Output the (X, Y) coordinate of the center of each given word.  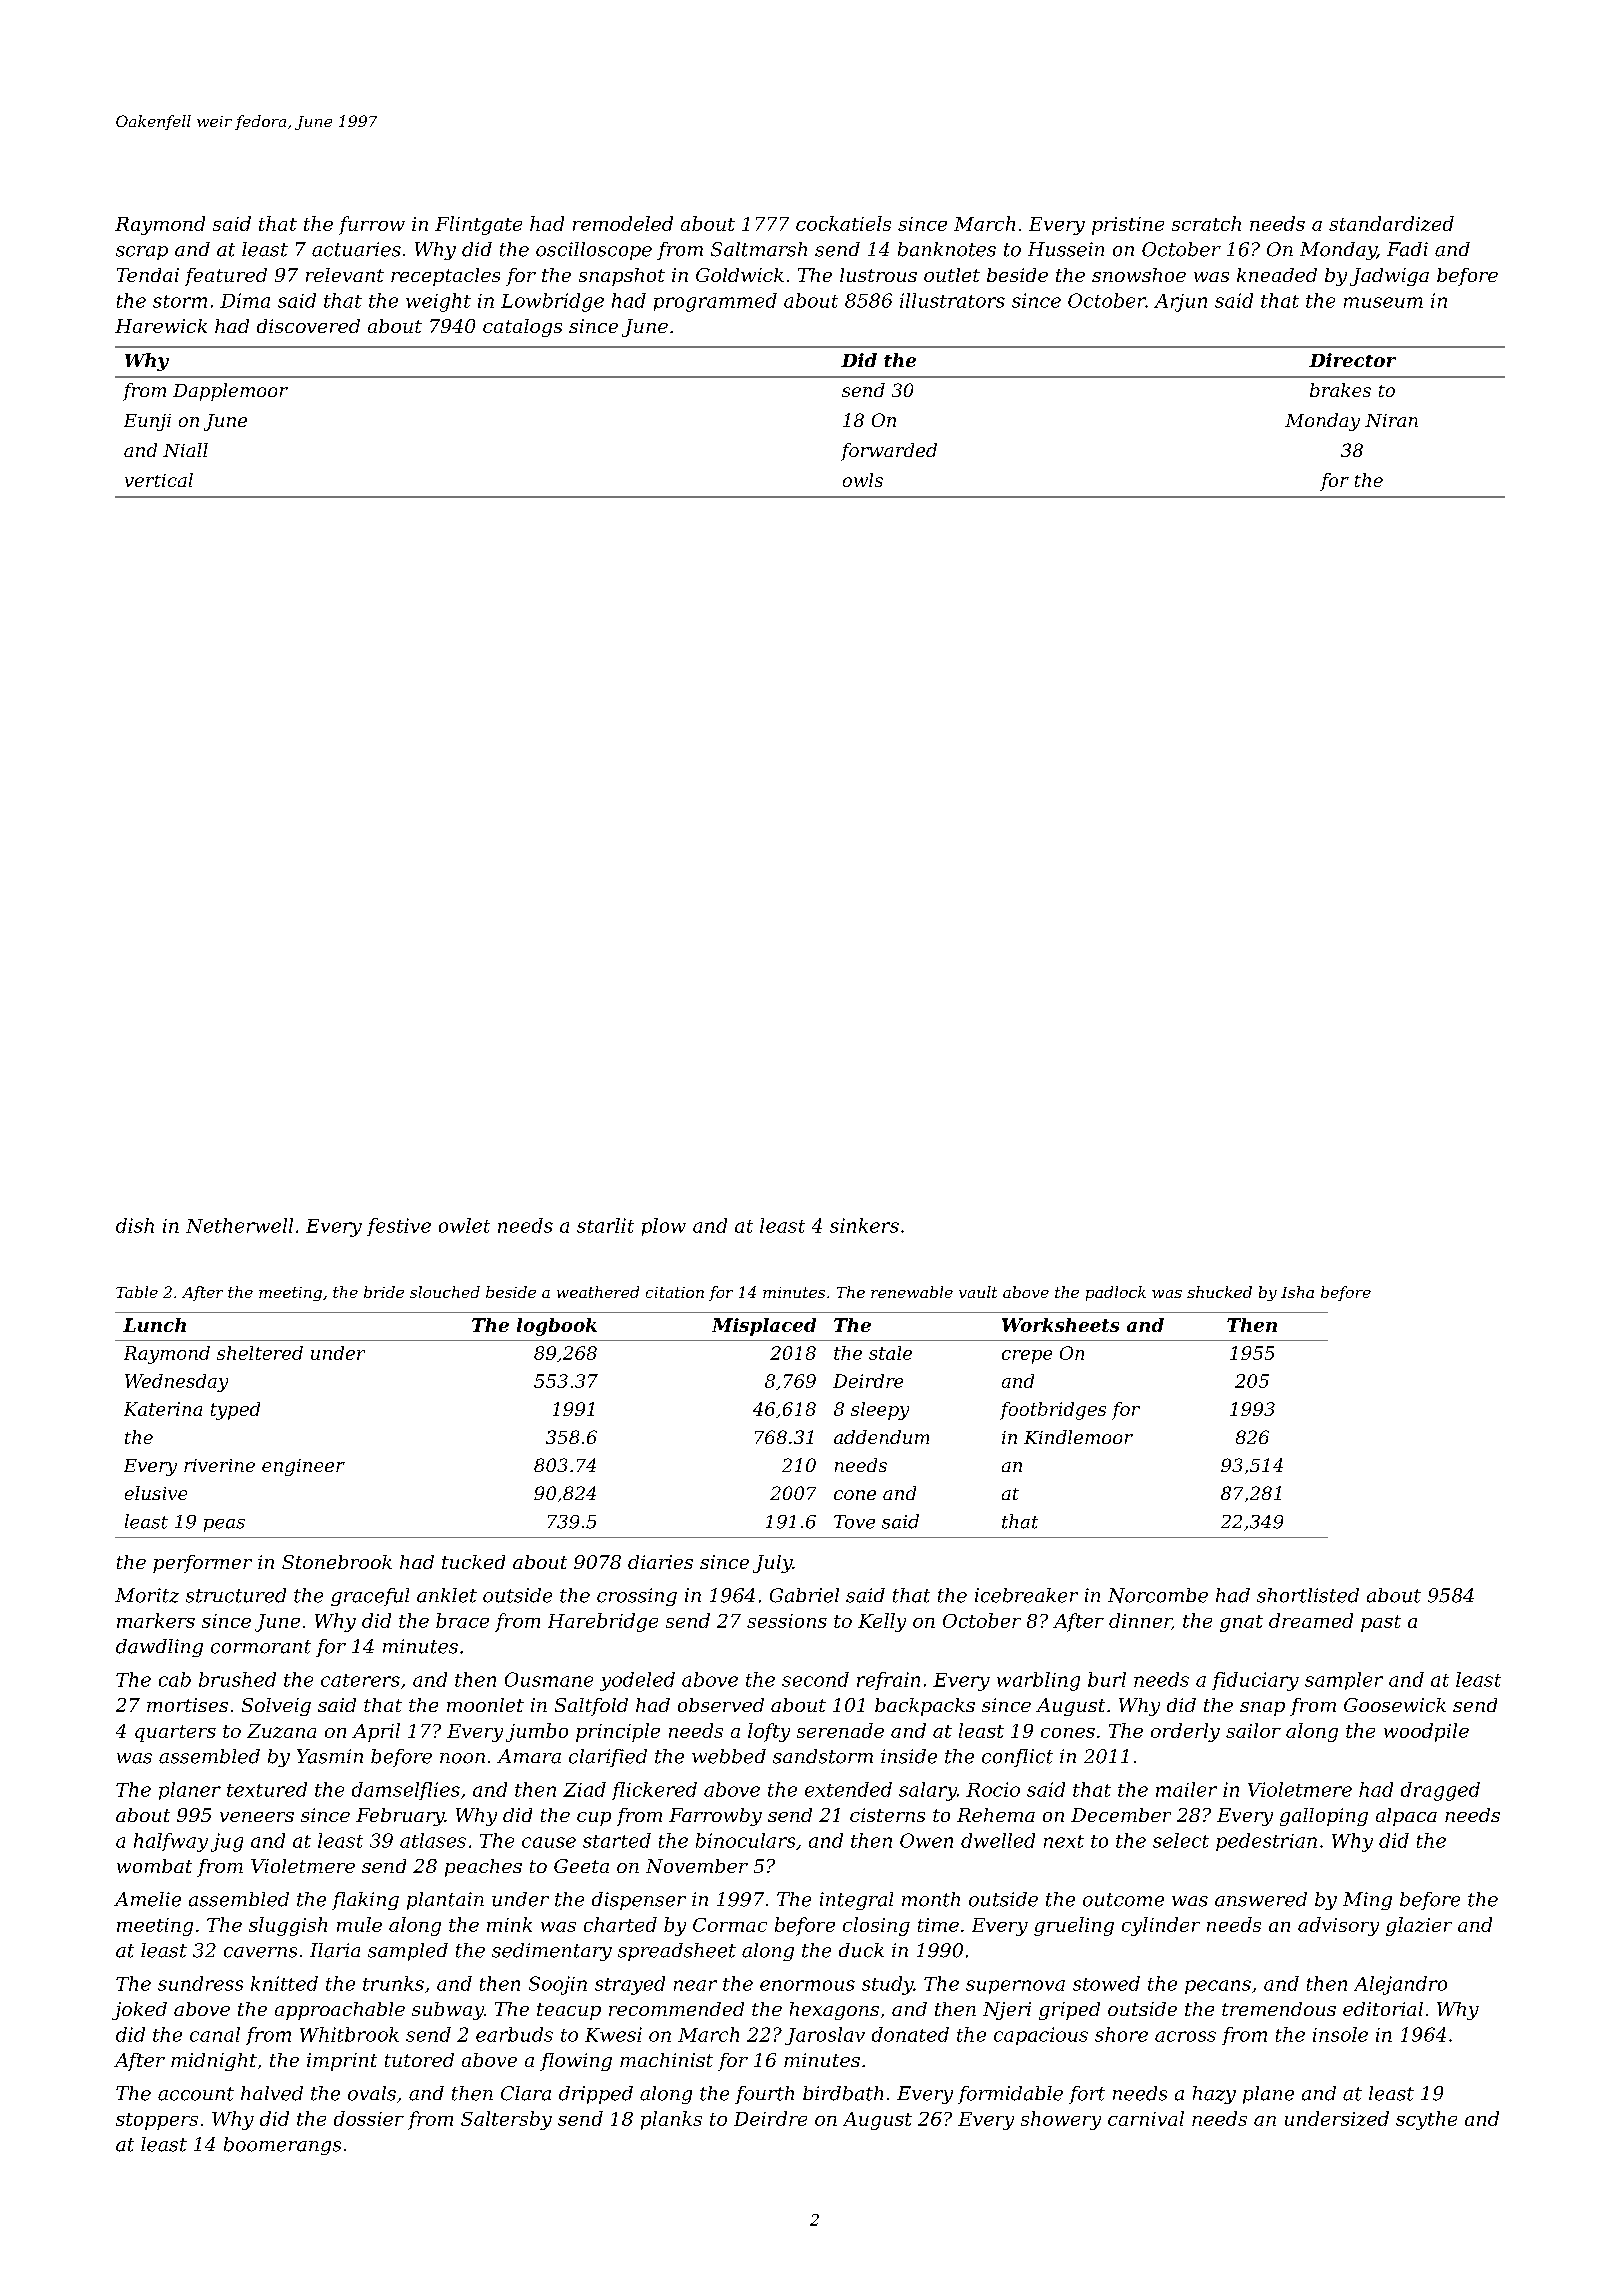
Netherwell (239, 1225)
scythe (1426, 2120)
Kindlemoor (1078, 1437)
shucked (1219, 1292)
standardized (1391, 223)
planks (671, 2120)
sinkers (864, 1225)
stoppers (157, 2121)
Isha (1297, 1292)
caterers (360, 1680)
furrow (372, 225)
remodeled (623, 223)
